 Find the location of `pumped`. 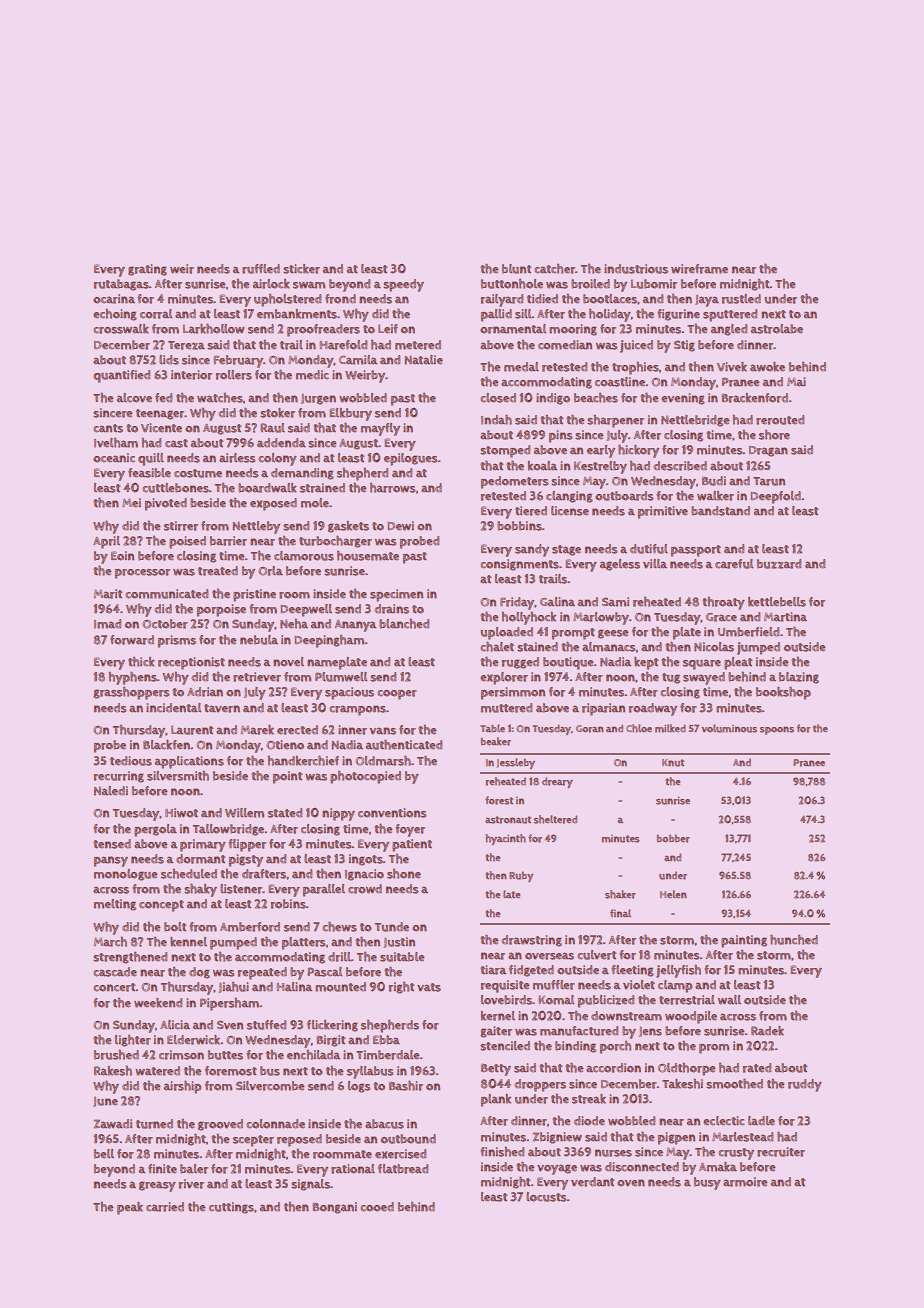

pumped is located at coordinates (233, 943).
